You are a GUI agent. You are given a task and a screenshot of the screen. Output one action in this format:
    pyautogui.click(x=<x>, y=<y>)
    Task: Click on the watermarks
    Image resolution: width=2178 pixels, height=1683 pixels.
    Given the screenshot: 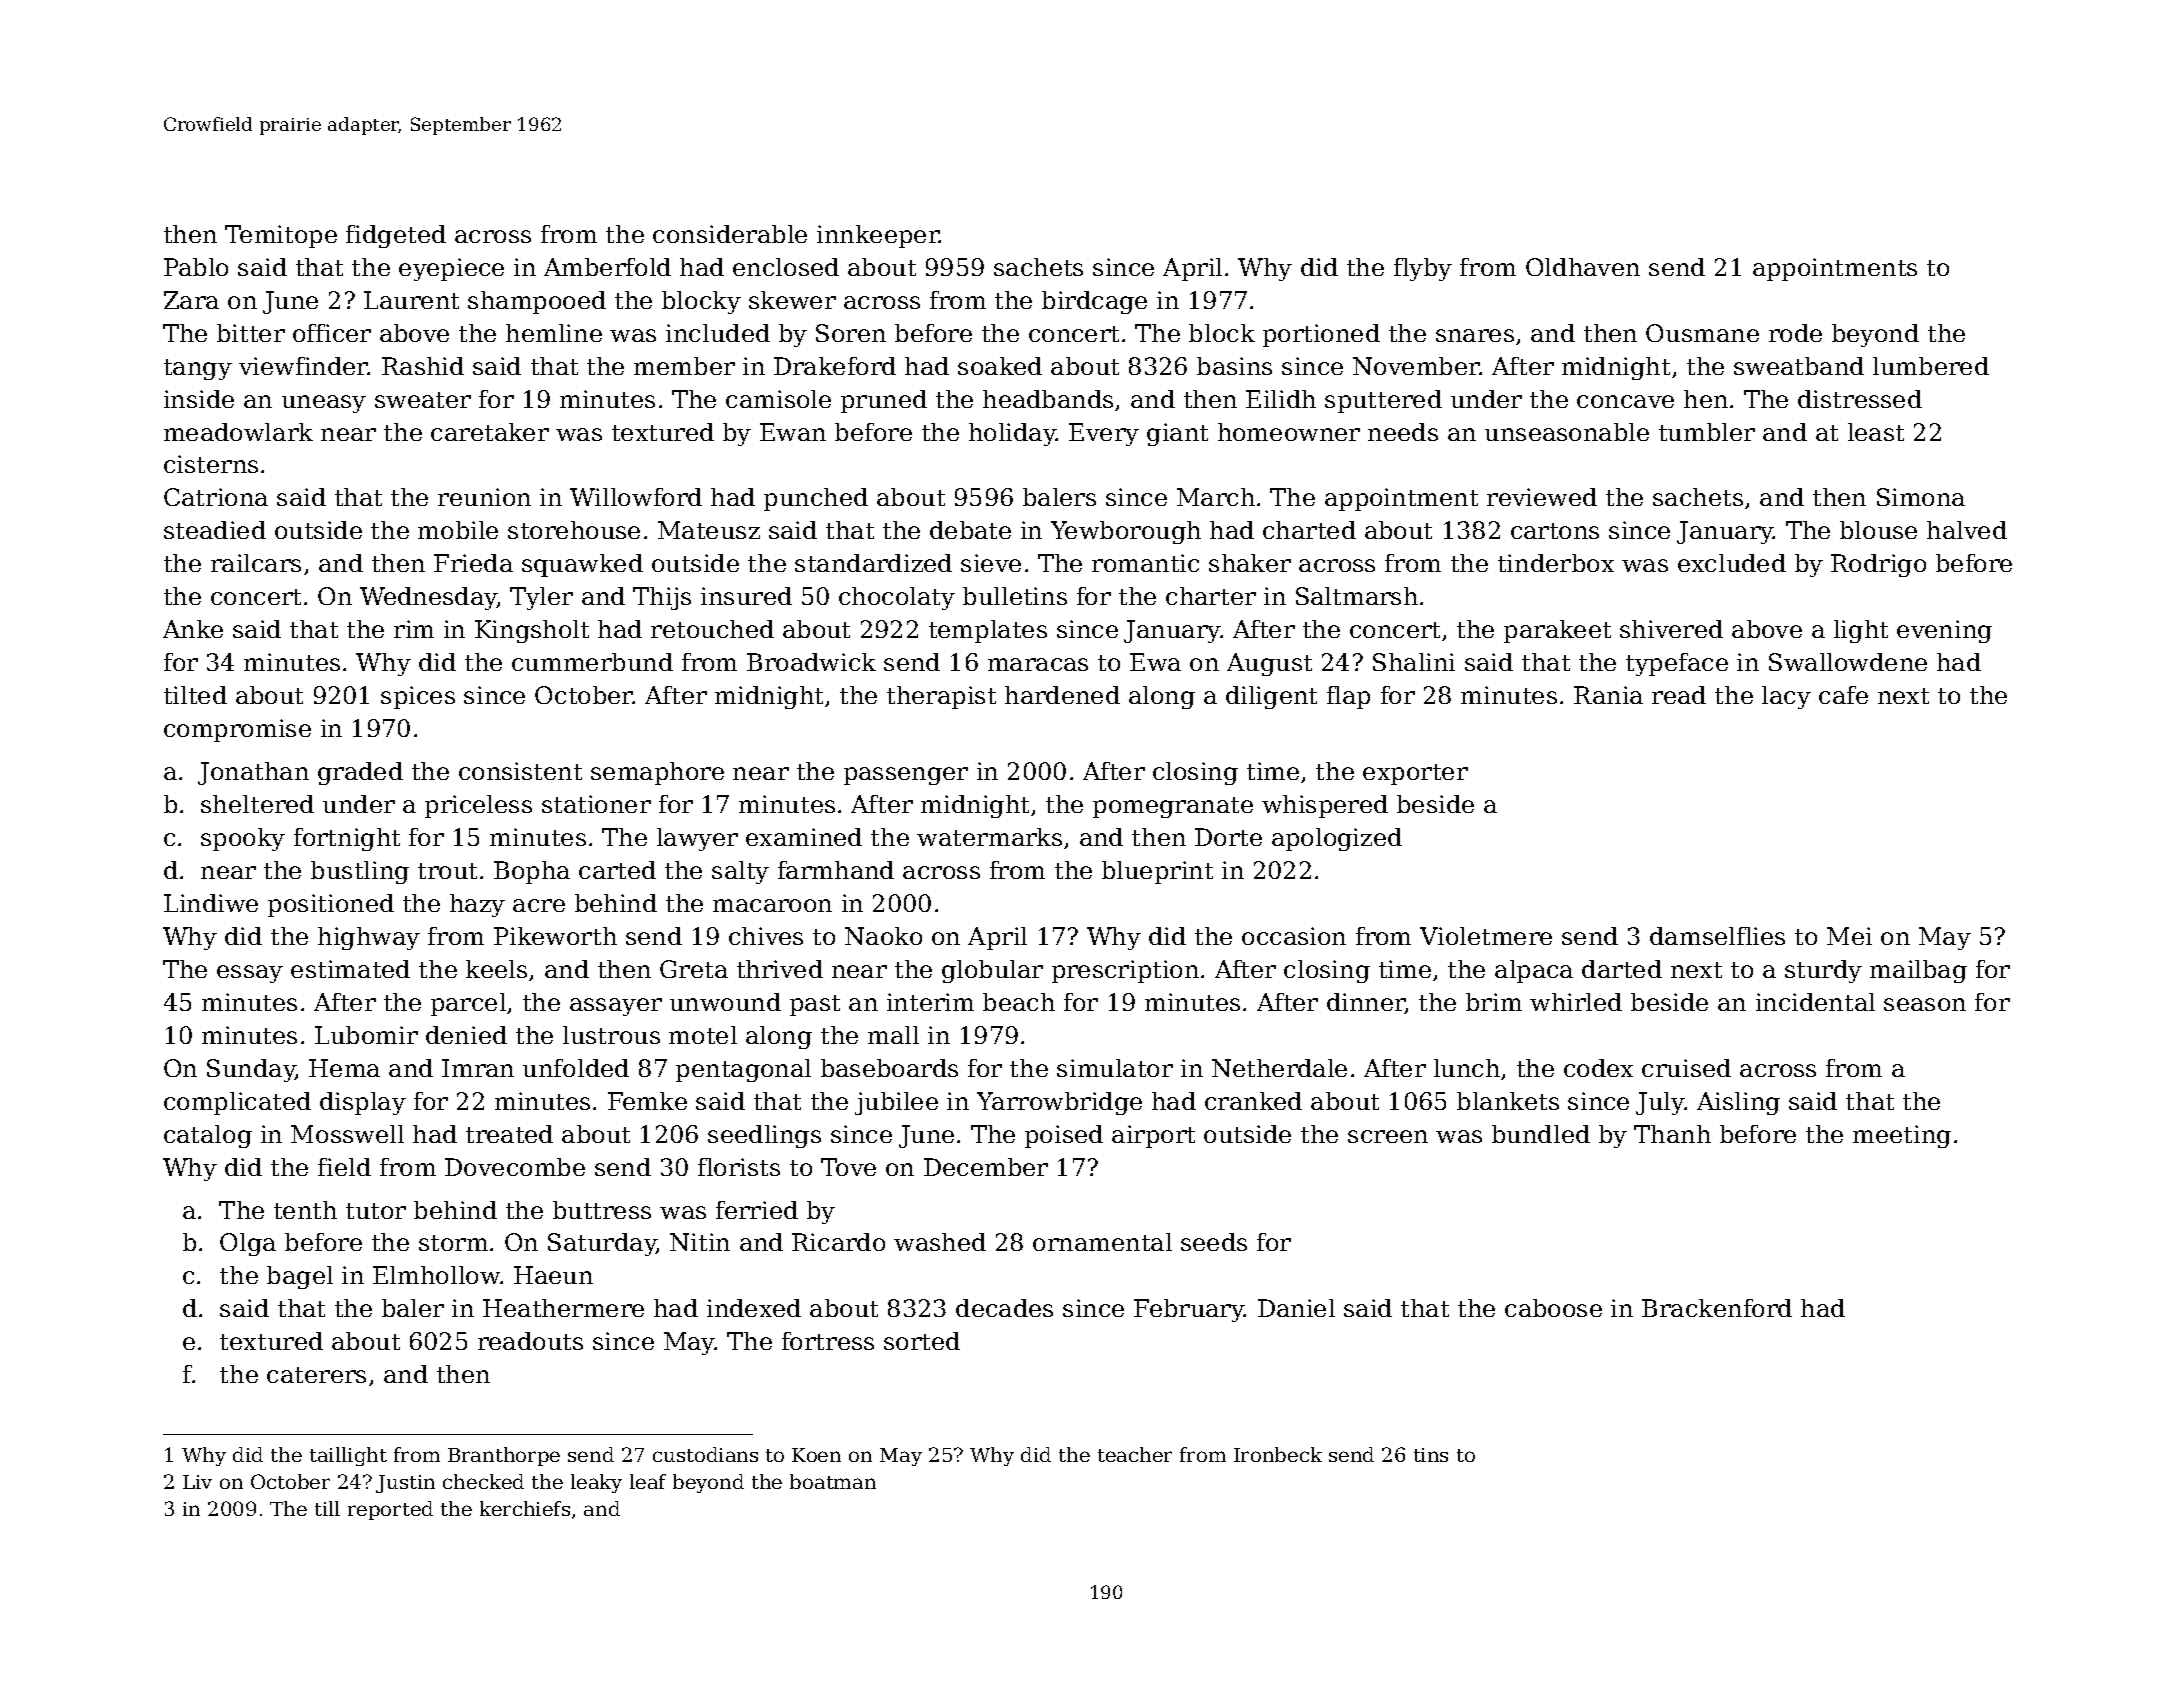 What is the action you would take?
    pyautogui.click(x=989, y=837)
